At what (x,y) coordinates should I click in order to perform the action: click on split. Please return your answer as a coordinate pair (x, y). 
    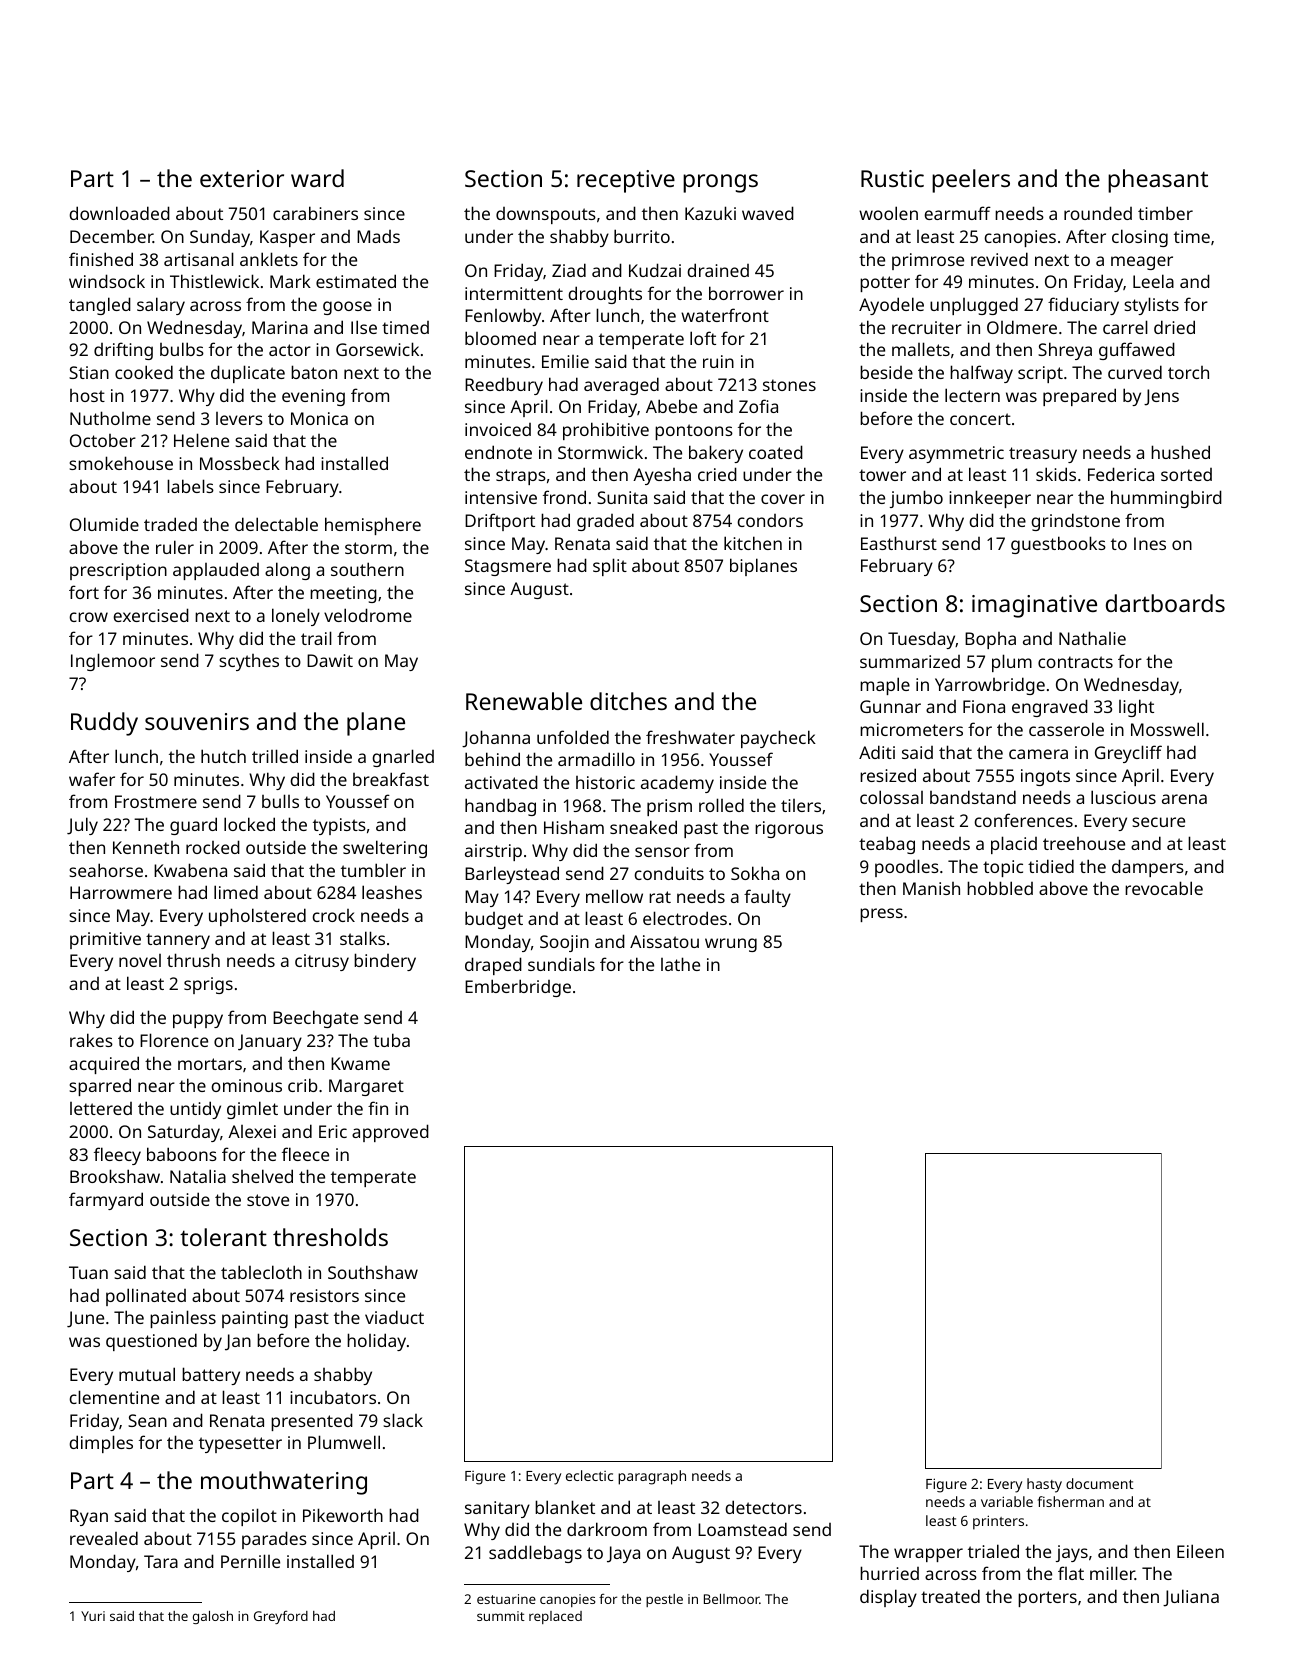
    Looking at the image, I should click on (610, 567).
